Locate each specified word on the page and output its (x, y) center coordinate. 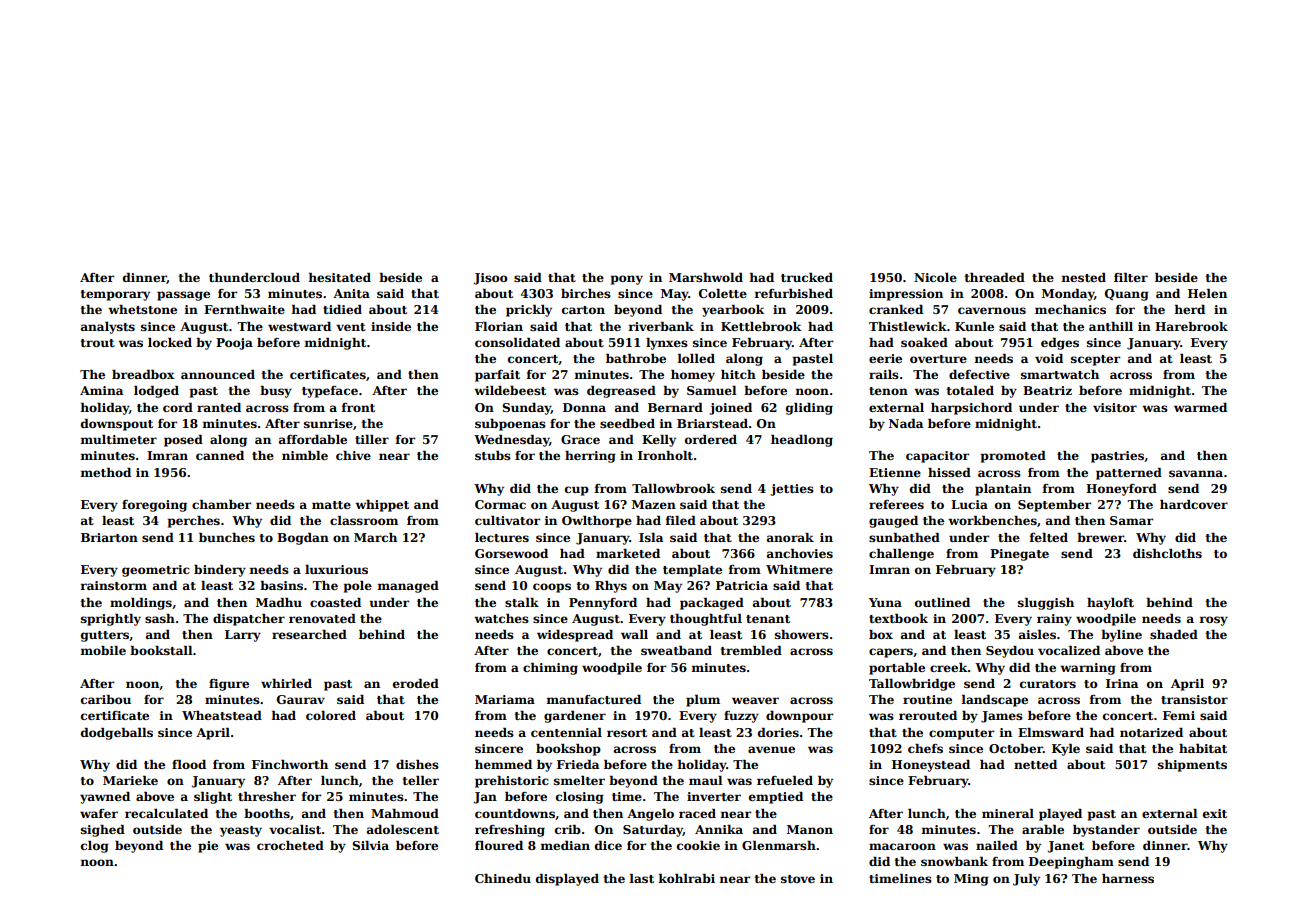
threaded (995, 277)
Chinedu (503, 878)
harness (1128, 878)
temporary (115, 295)
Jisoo (490, 279)
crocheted (290, 845)
